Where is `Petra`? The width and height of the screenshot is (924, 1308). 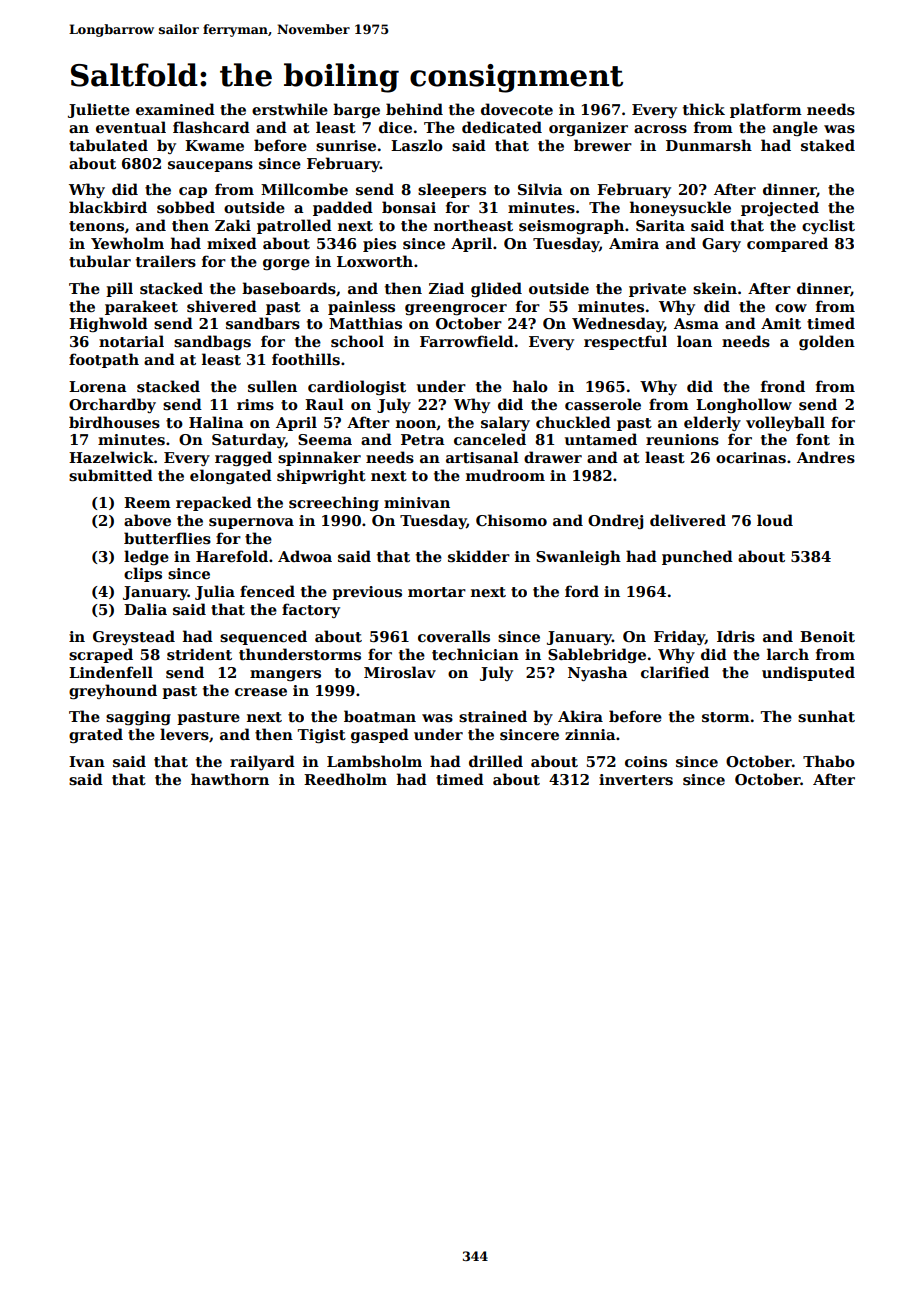
Petra is located at coordinates (423, 439).
